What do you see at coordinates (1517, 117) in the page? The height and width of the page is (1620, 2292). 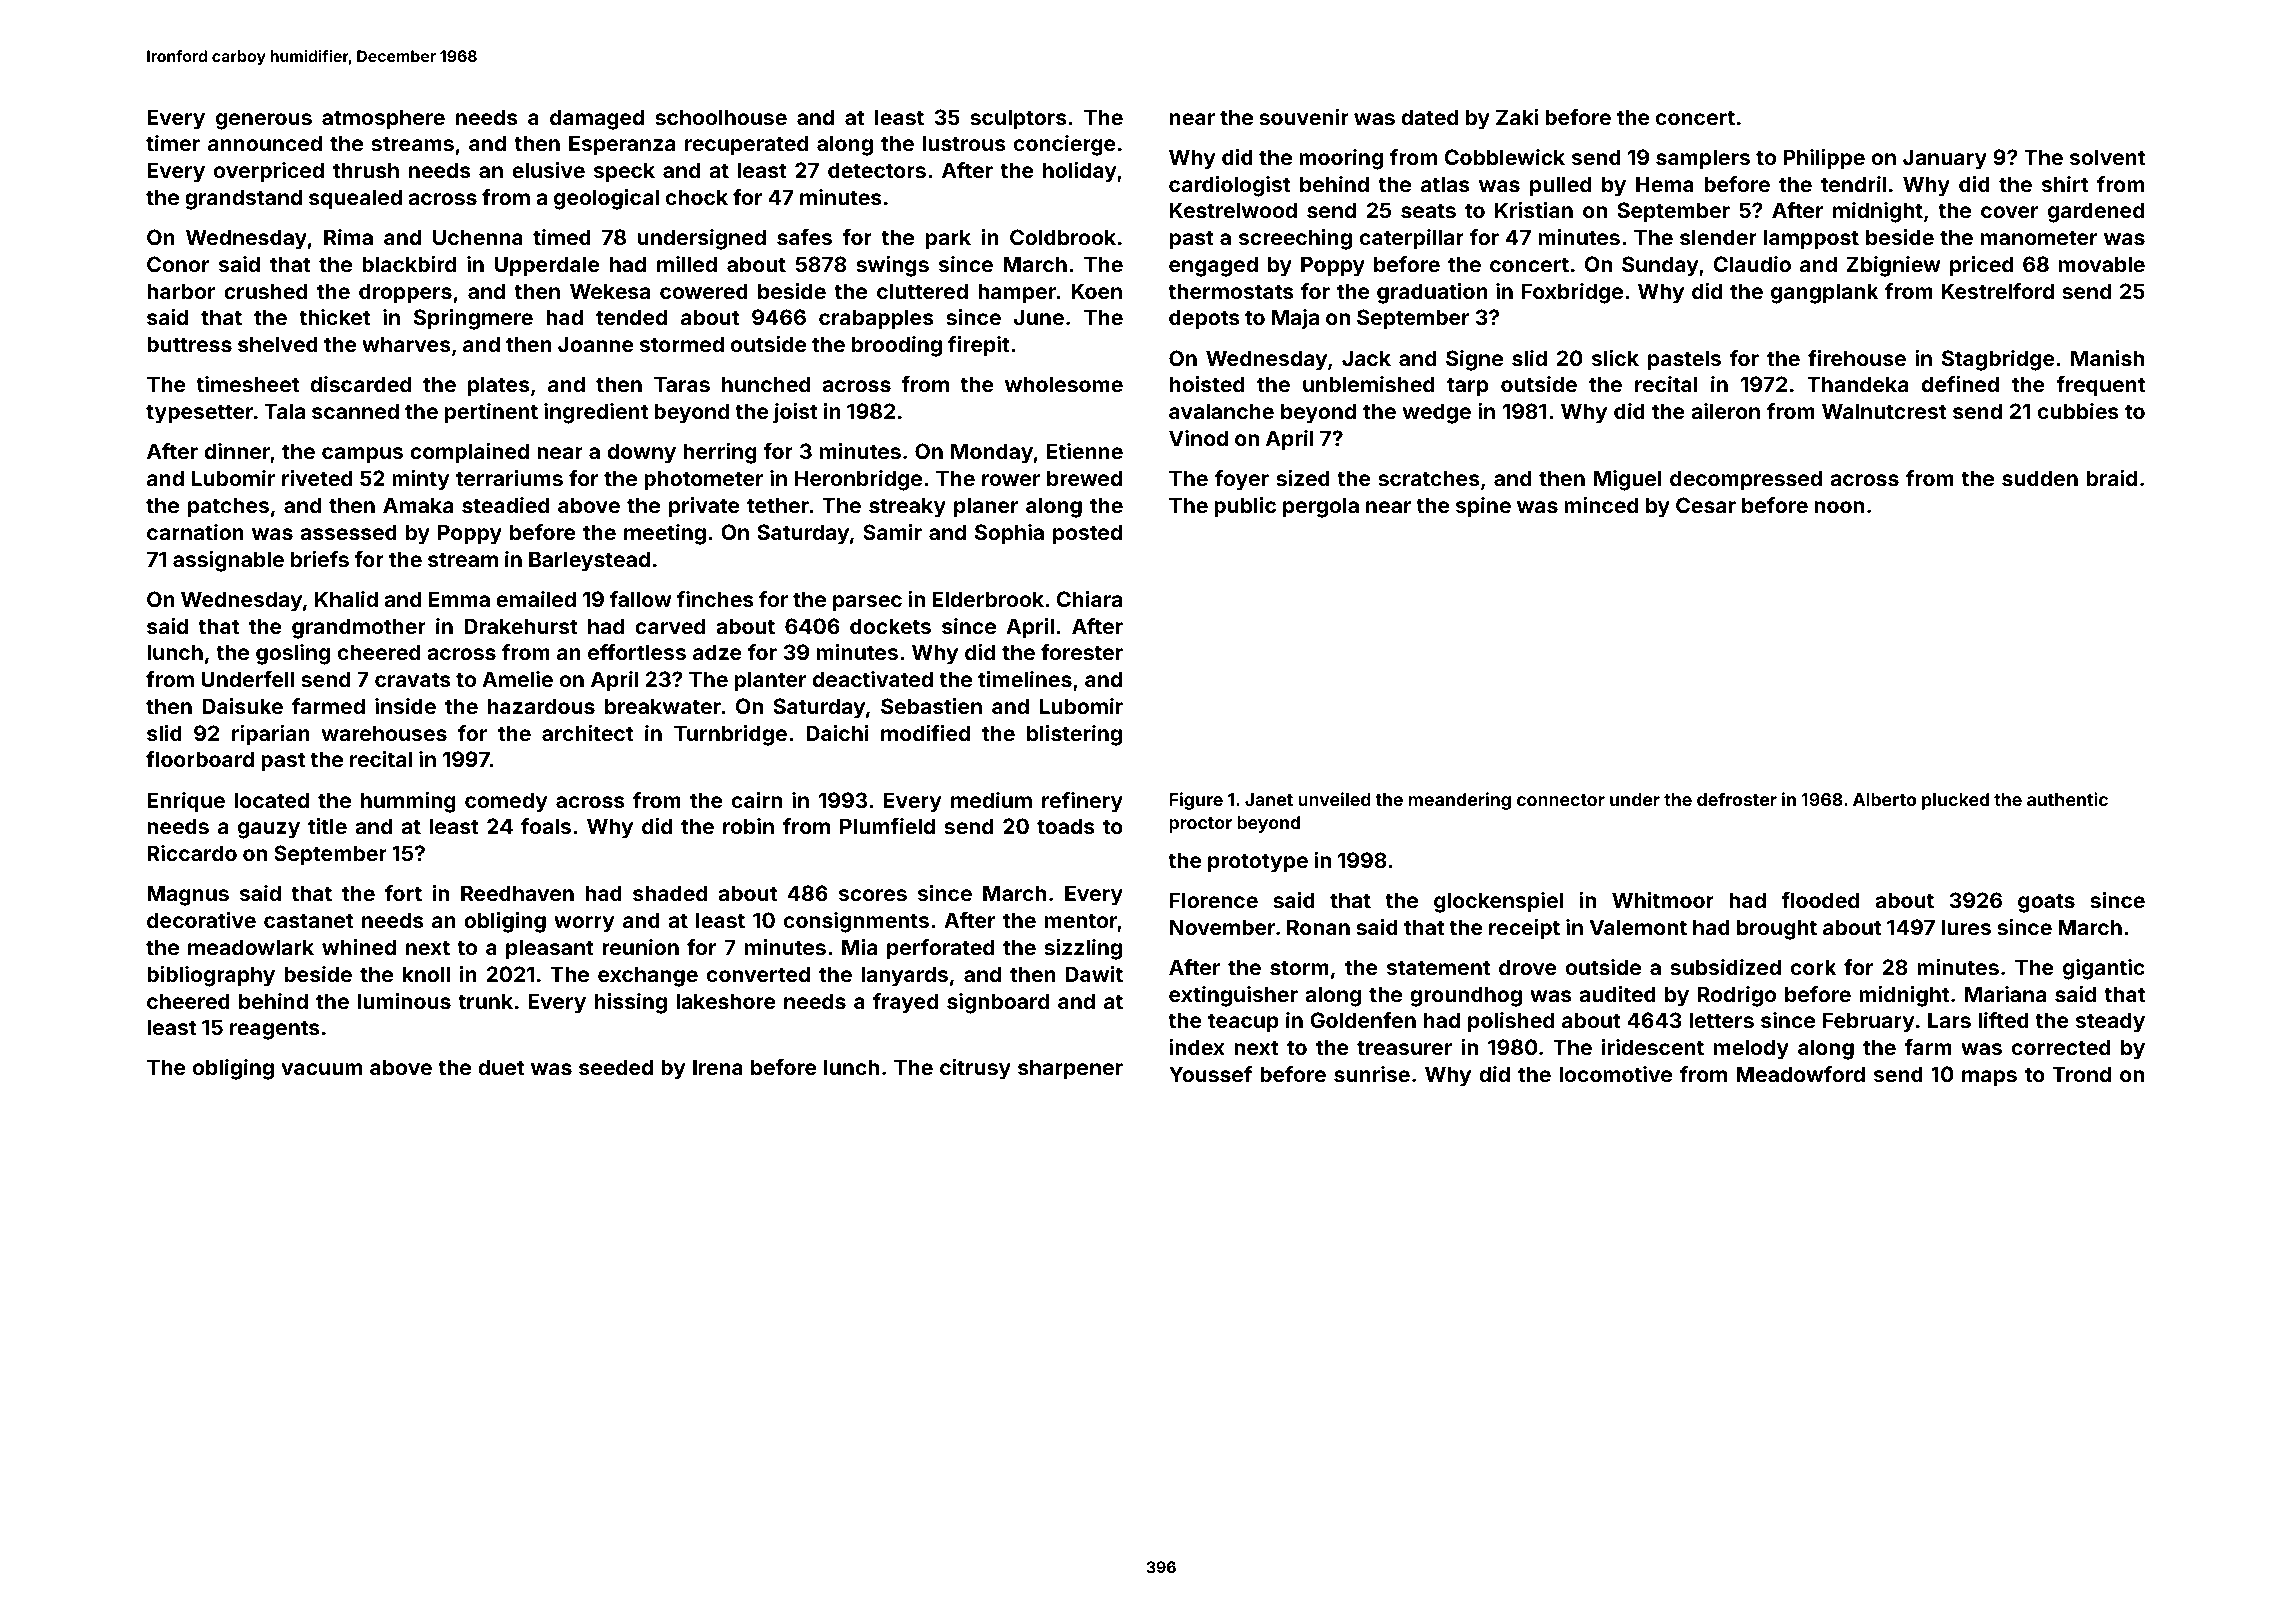 I see `Zaki` at bounding box center [1517, 117].
